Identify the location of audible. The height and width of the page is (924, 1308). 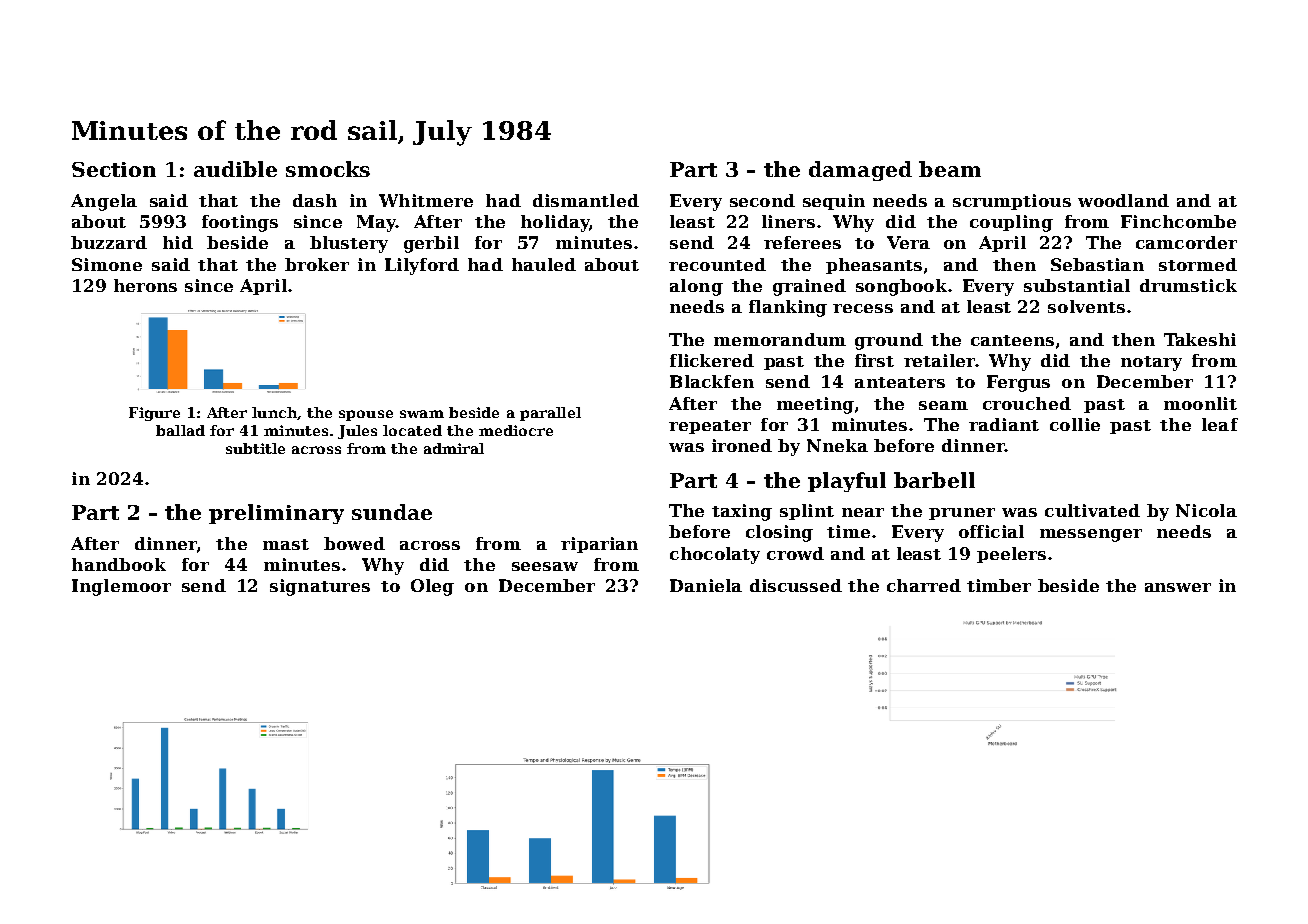
(235, 169).
